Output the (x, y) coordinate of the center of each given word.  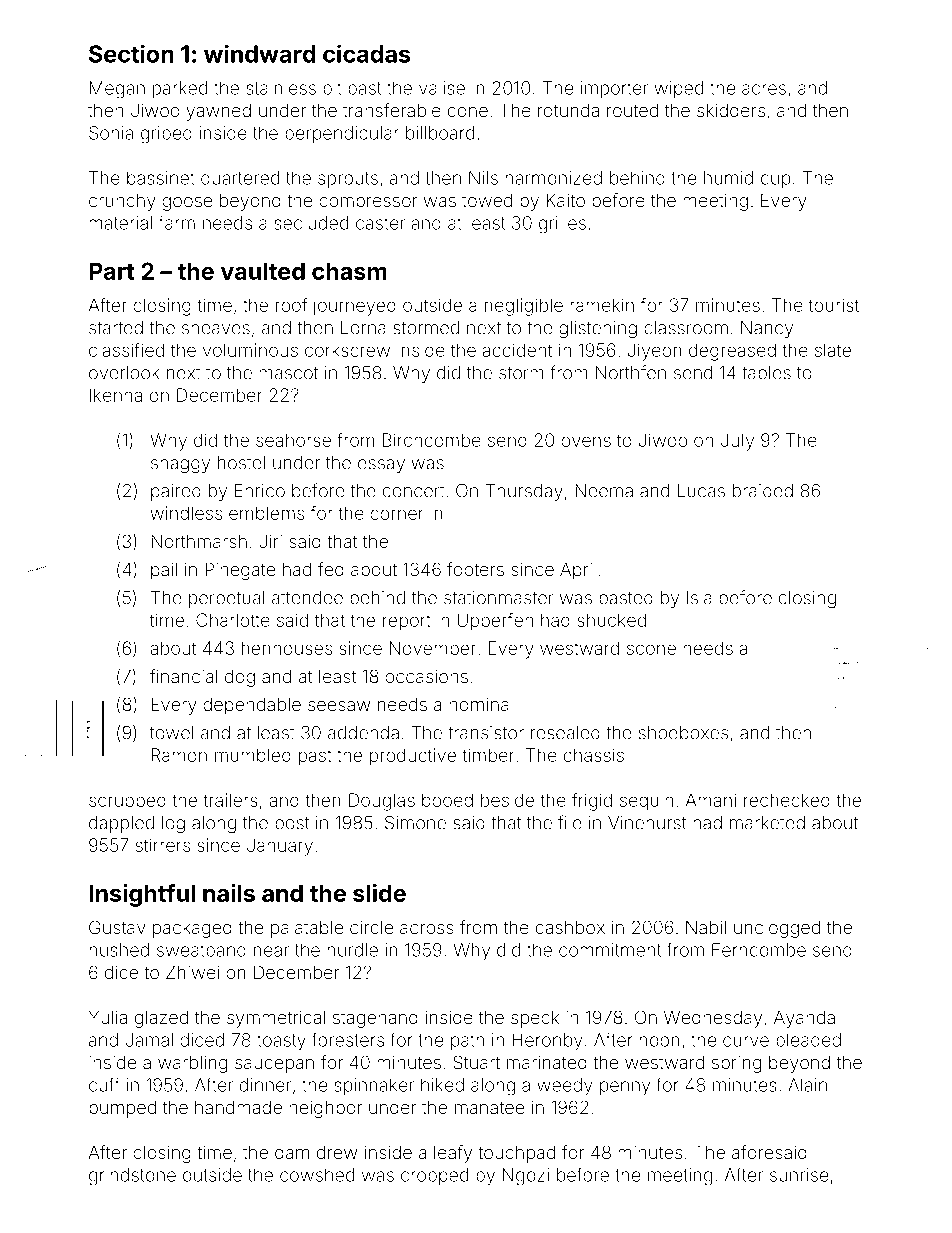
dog (240, 678)
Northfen (631, 372)
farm (177, 222)
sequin (646, 802)
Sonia (111, 133)
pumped (122, 1109)
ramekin (602, 305)
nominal (481, 704)
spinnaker (374, 1086)
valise (442, 88)
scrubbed (127, 800)
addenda (363, 733)
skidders (731, 110)
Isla (699, 598)
